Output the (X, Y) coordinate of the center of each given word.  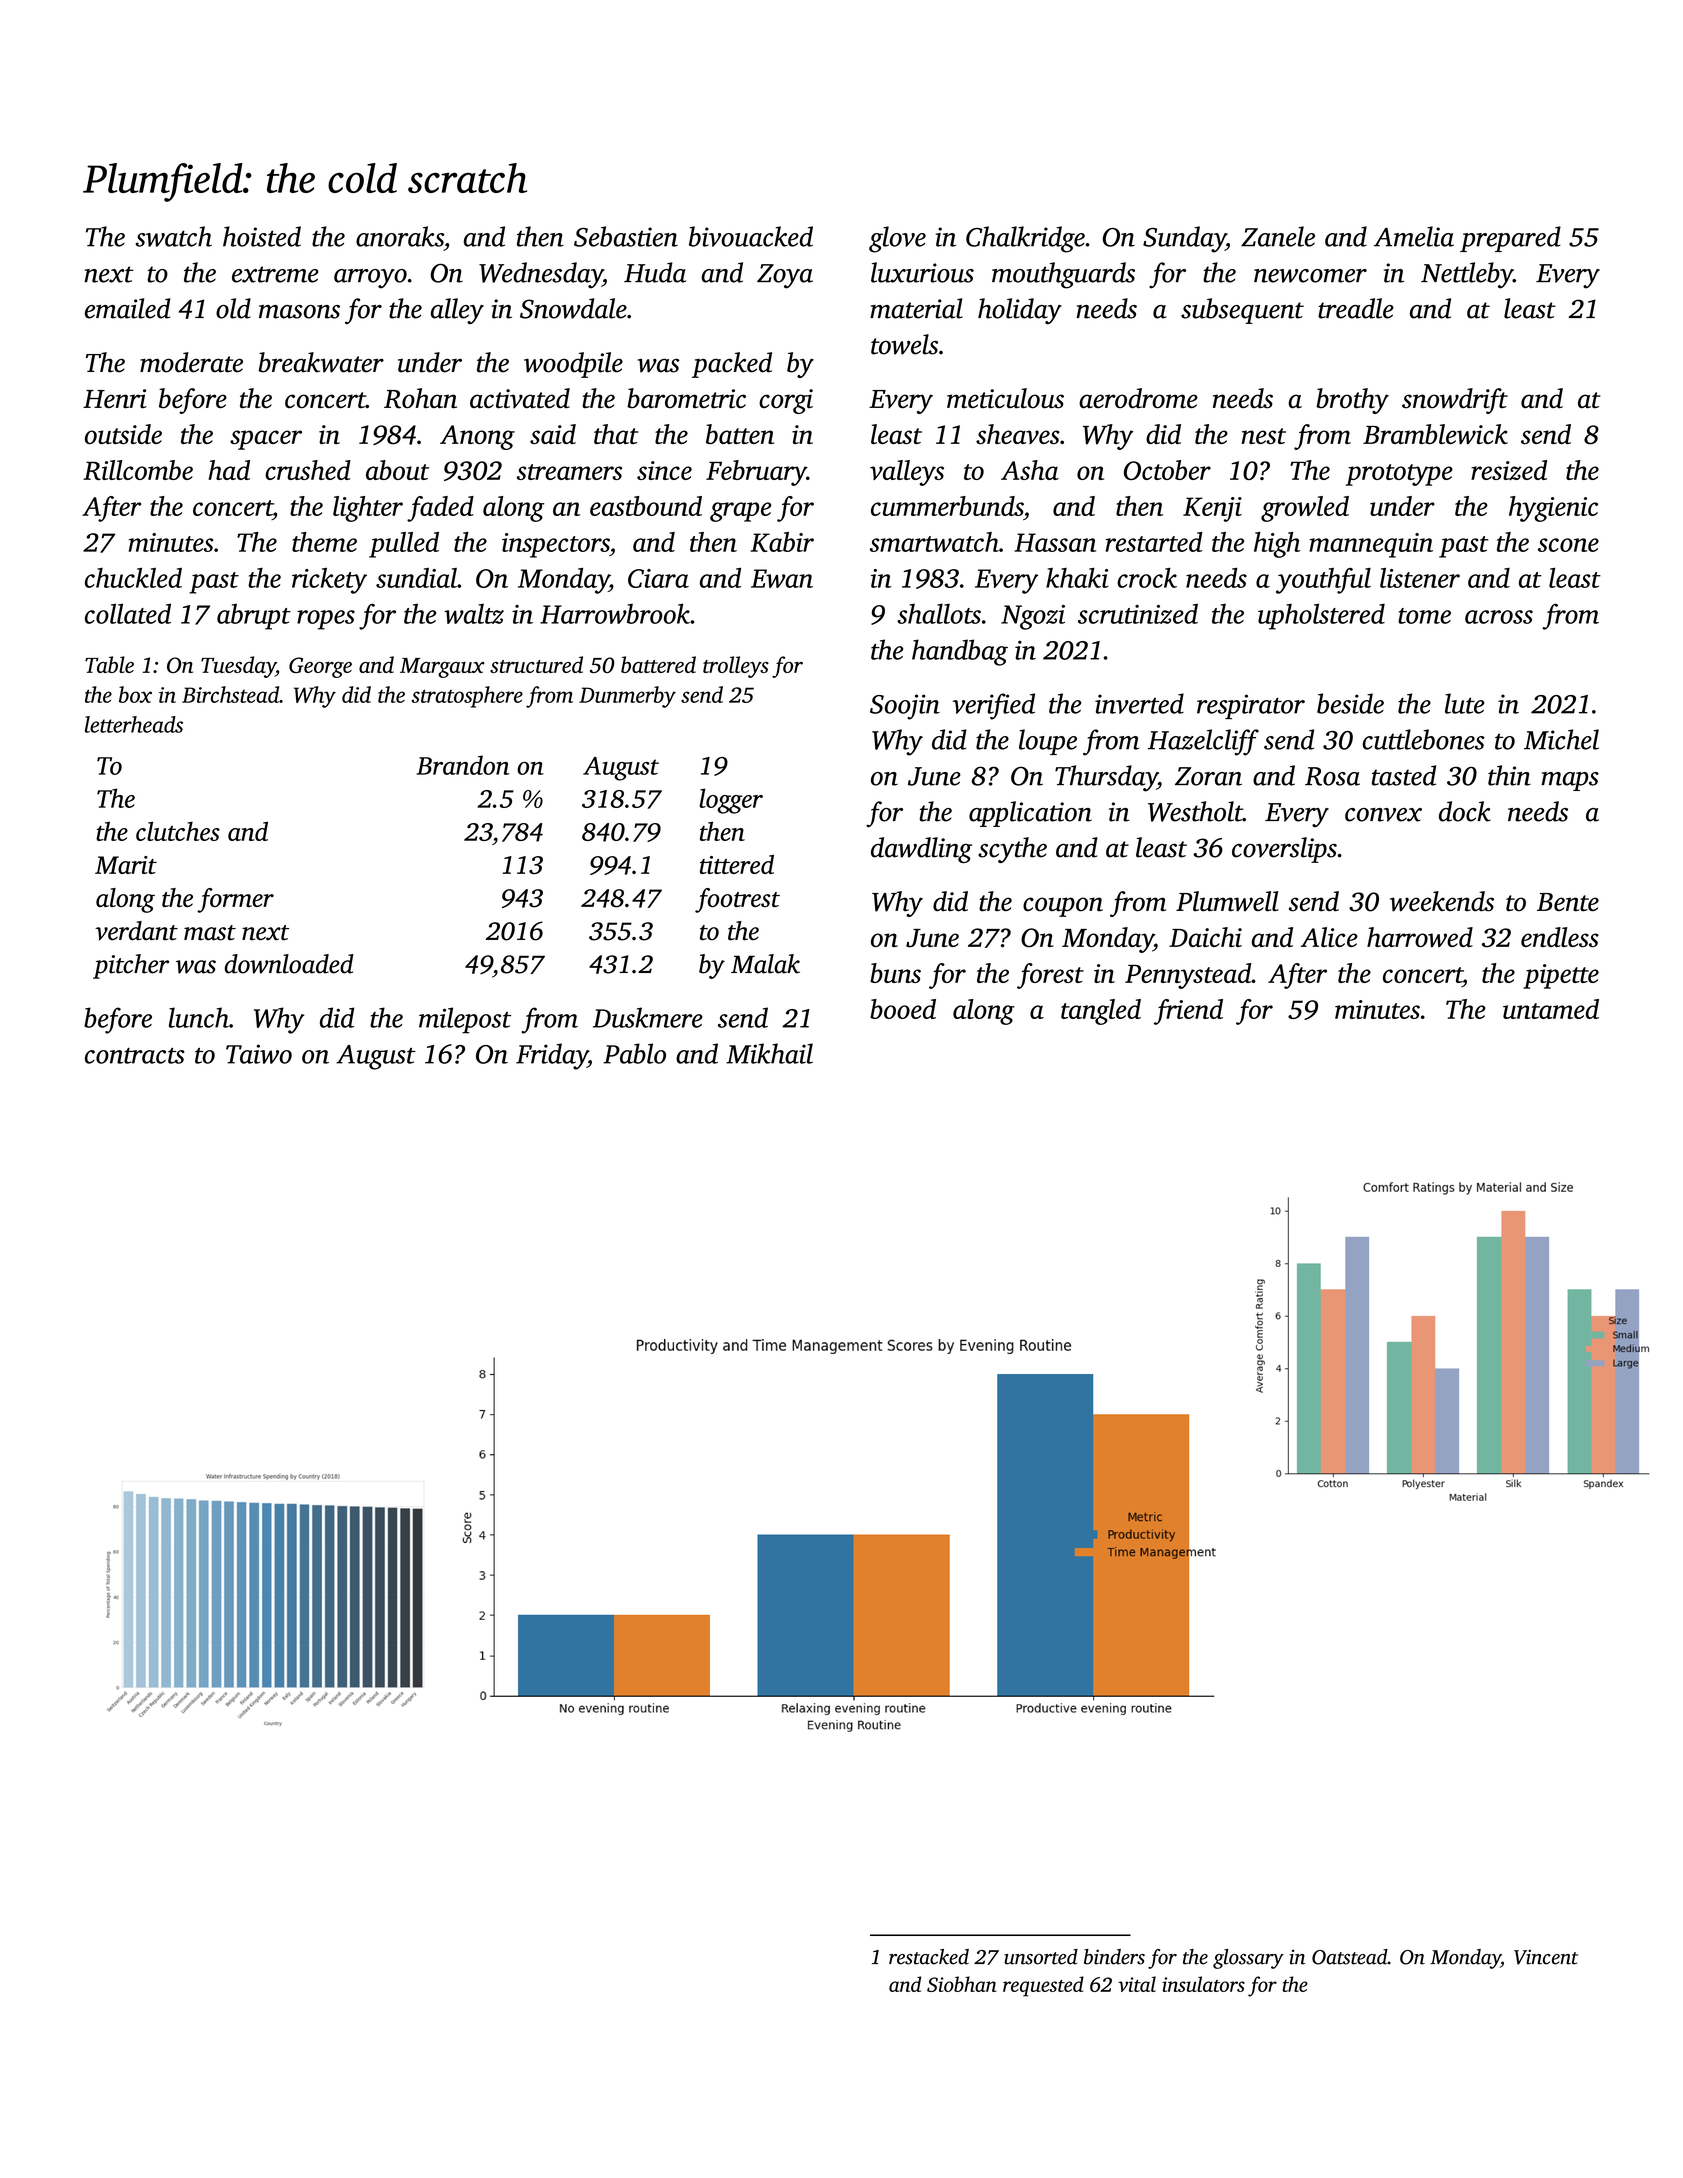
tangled (1101, 1012)
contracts (135, 1056)
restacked (929, 1957)
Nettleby (1467, 275)
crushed (308, 470)
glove (897, 239)
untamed (1551, 1009)
